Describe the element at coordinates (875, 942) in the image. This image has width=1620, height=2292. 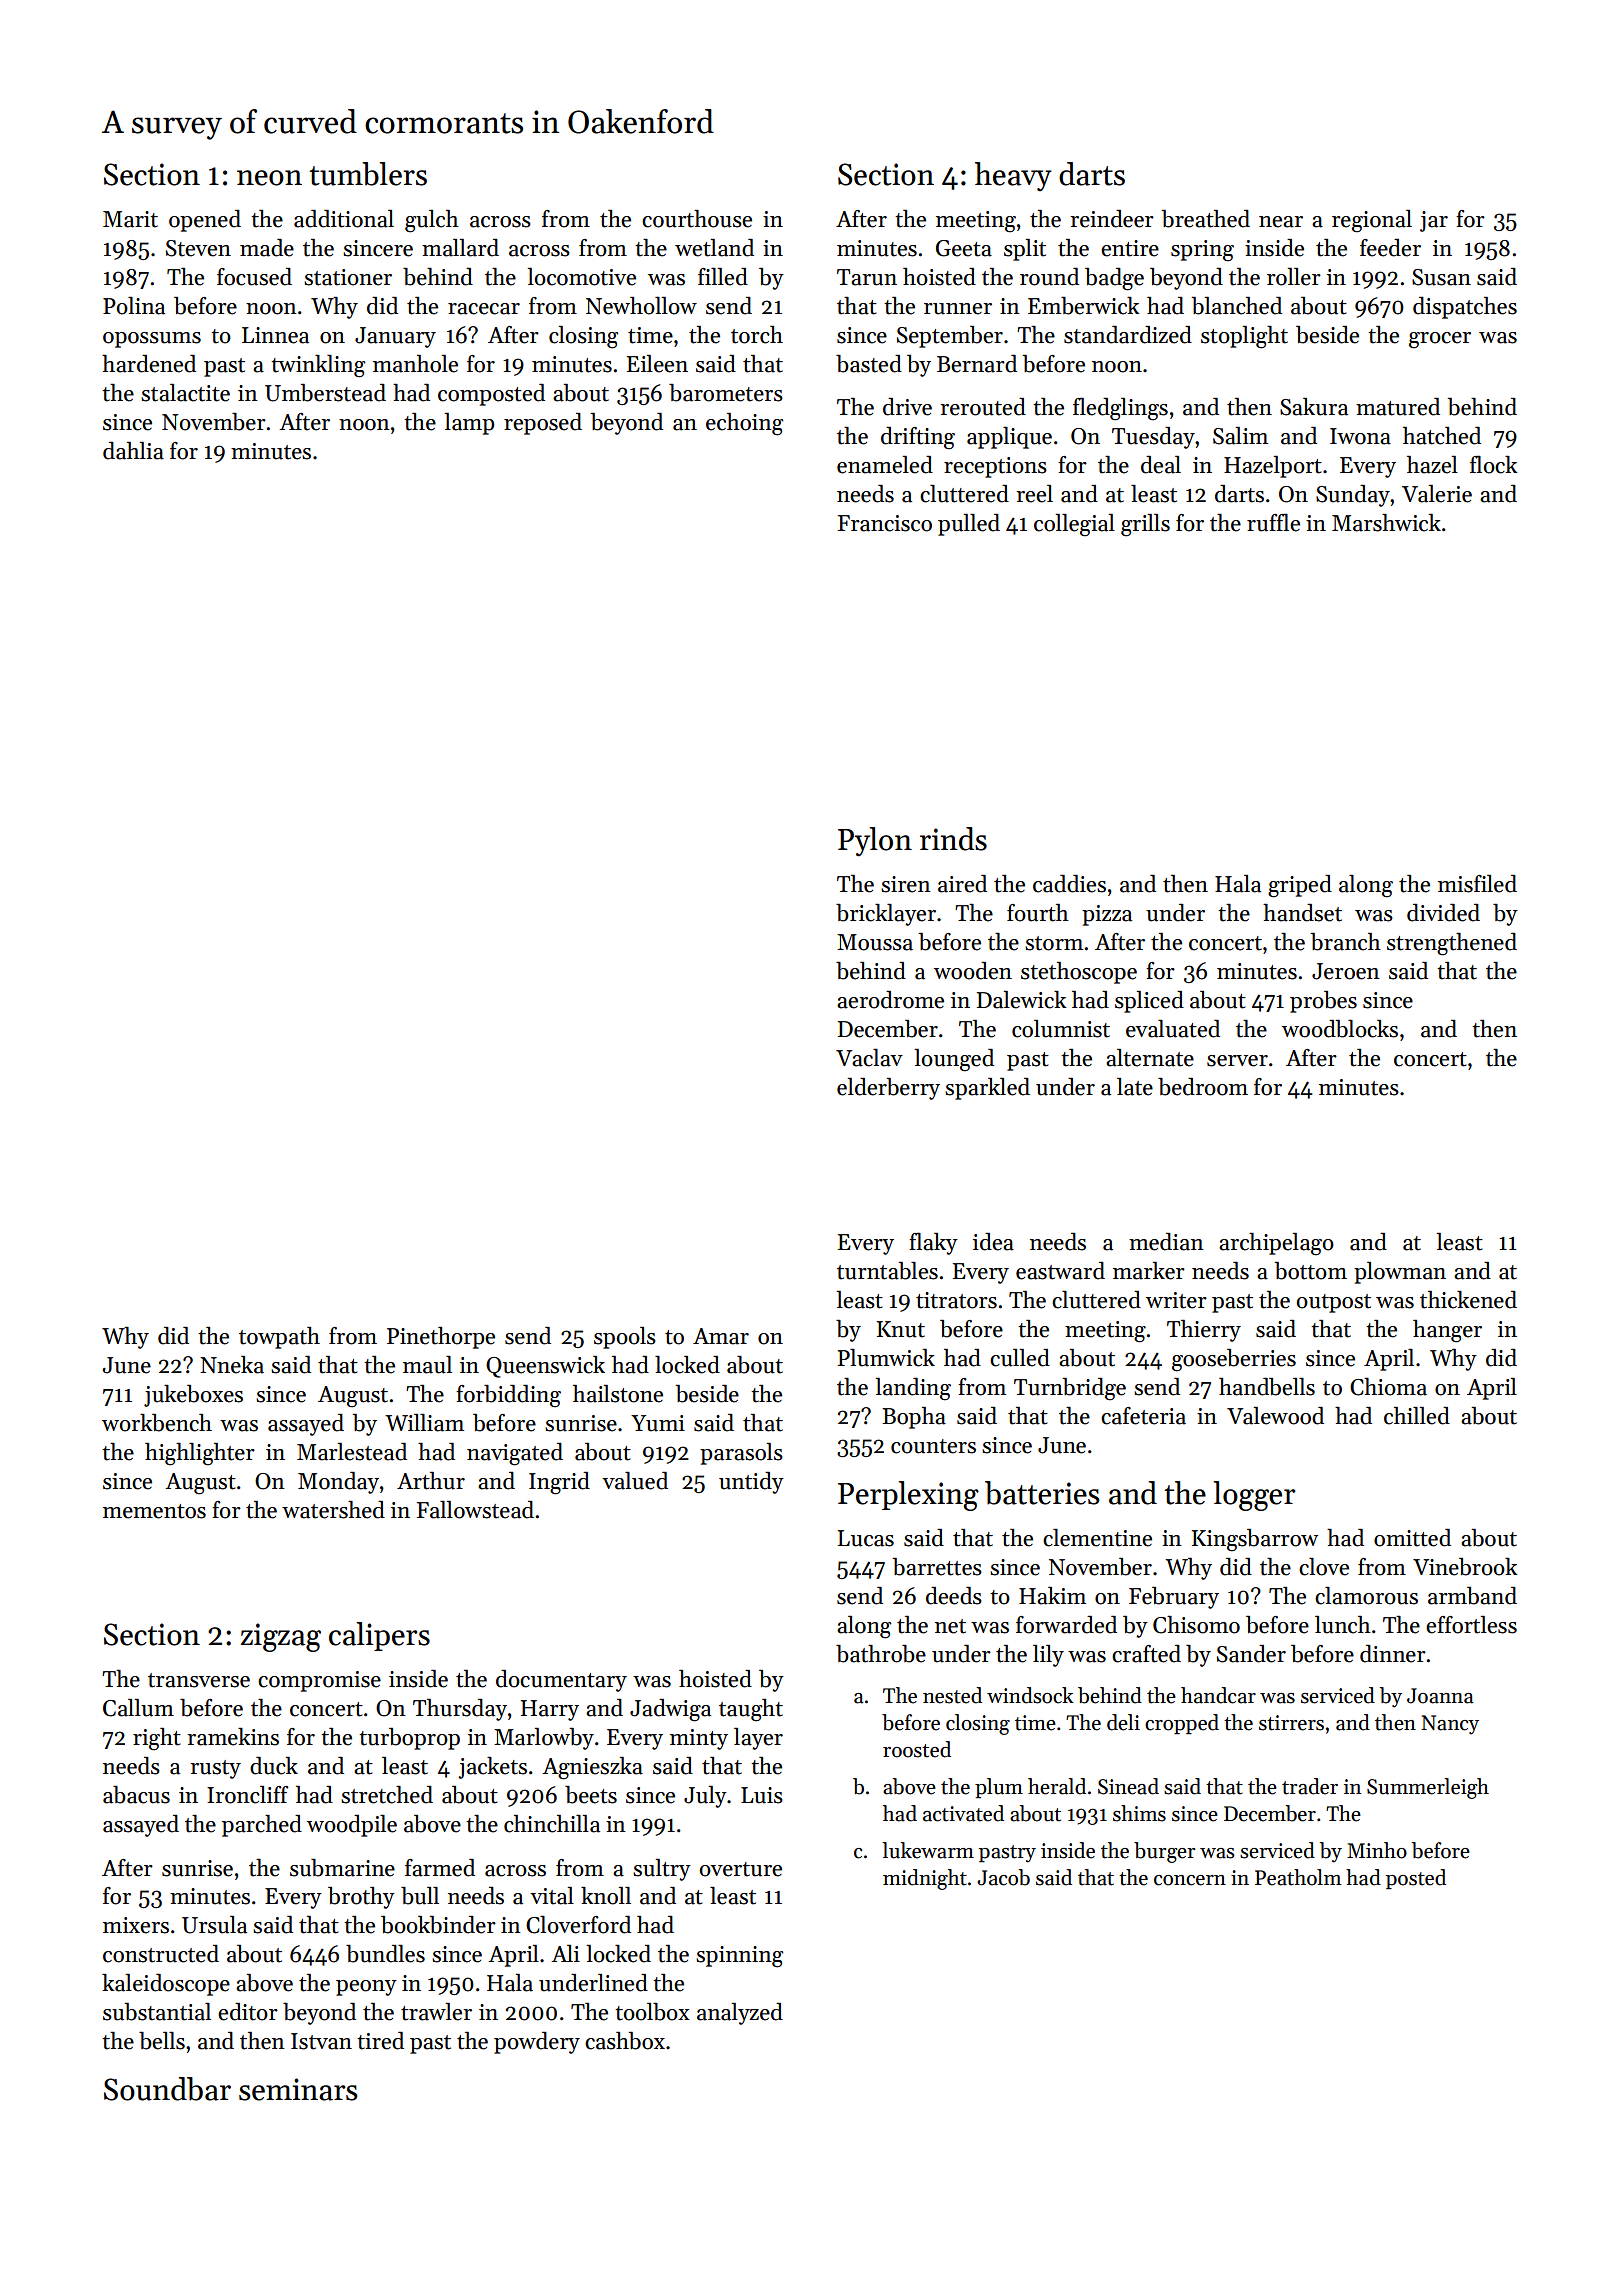
I see `Moussa` at that location.
